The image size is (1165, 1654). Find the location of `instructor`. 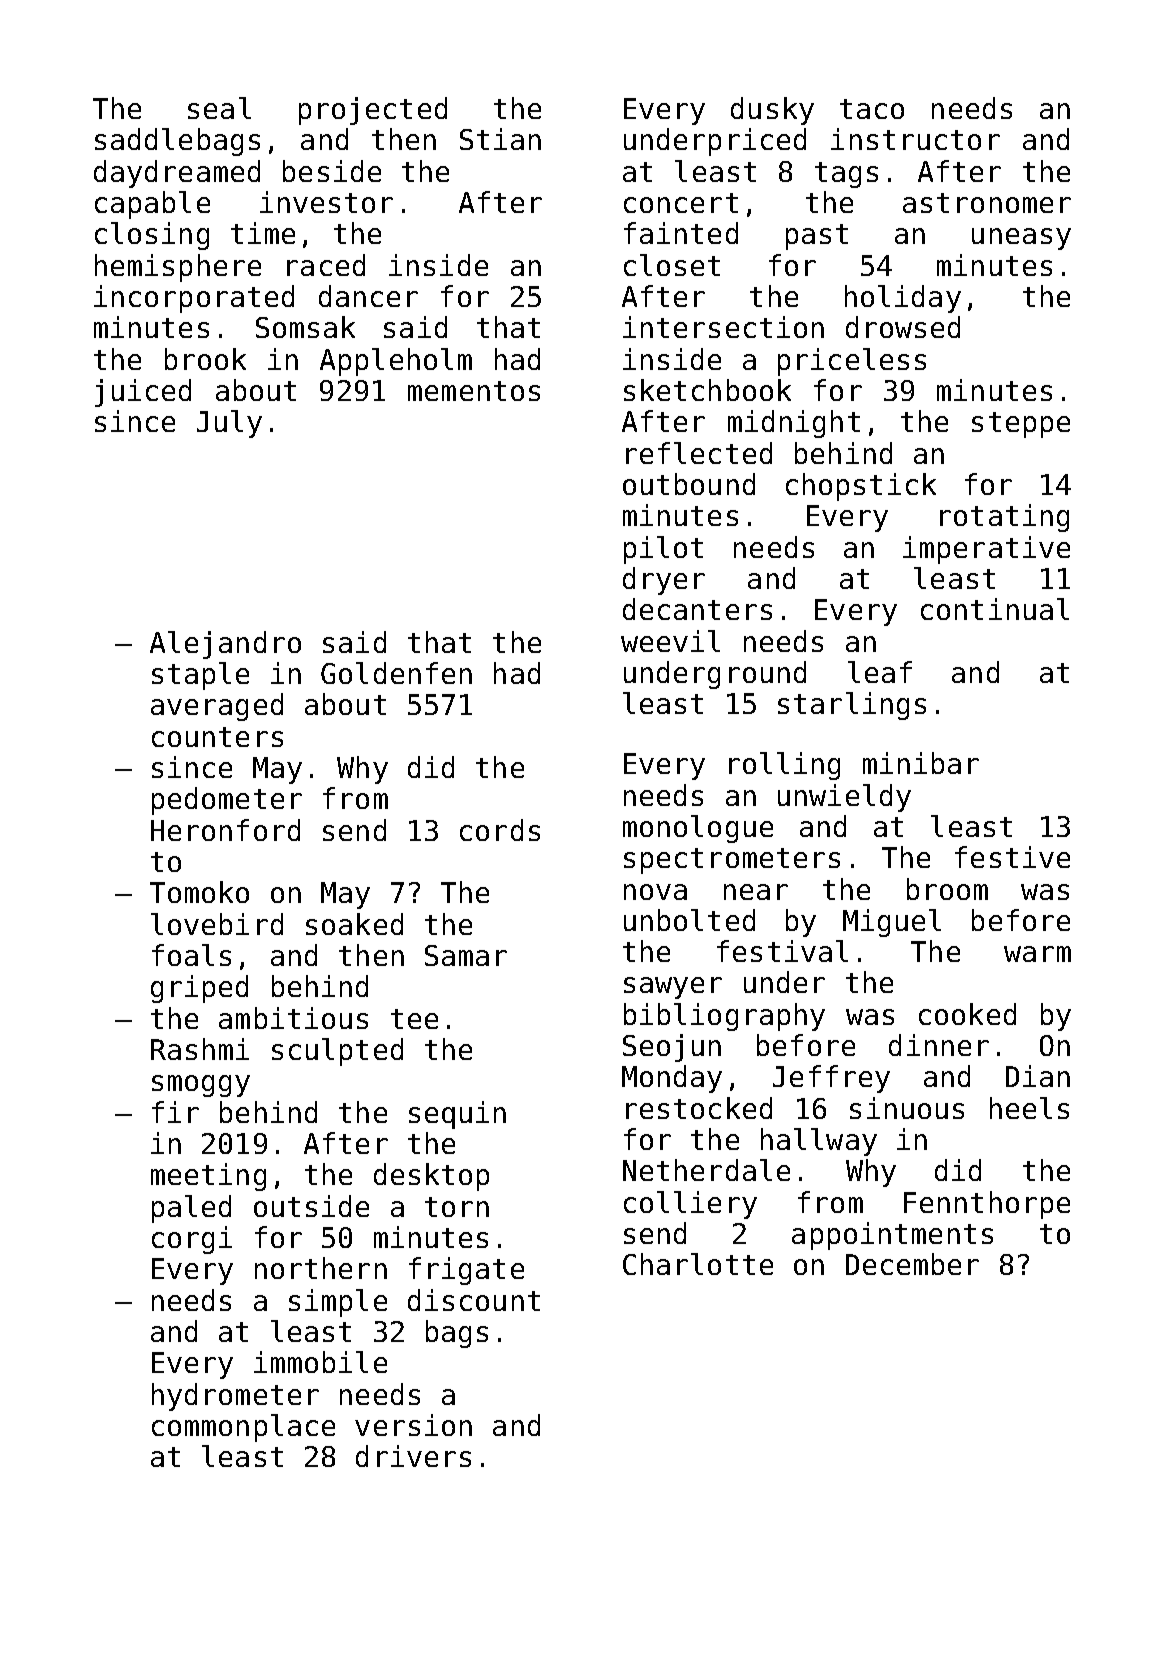

instructor is located at coordinates (915, 139).
